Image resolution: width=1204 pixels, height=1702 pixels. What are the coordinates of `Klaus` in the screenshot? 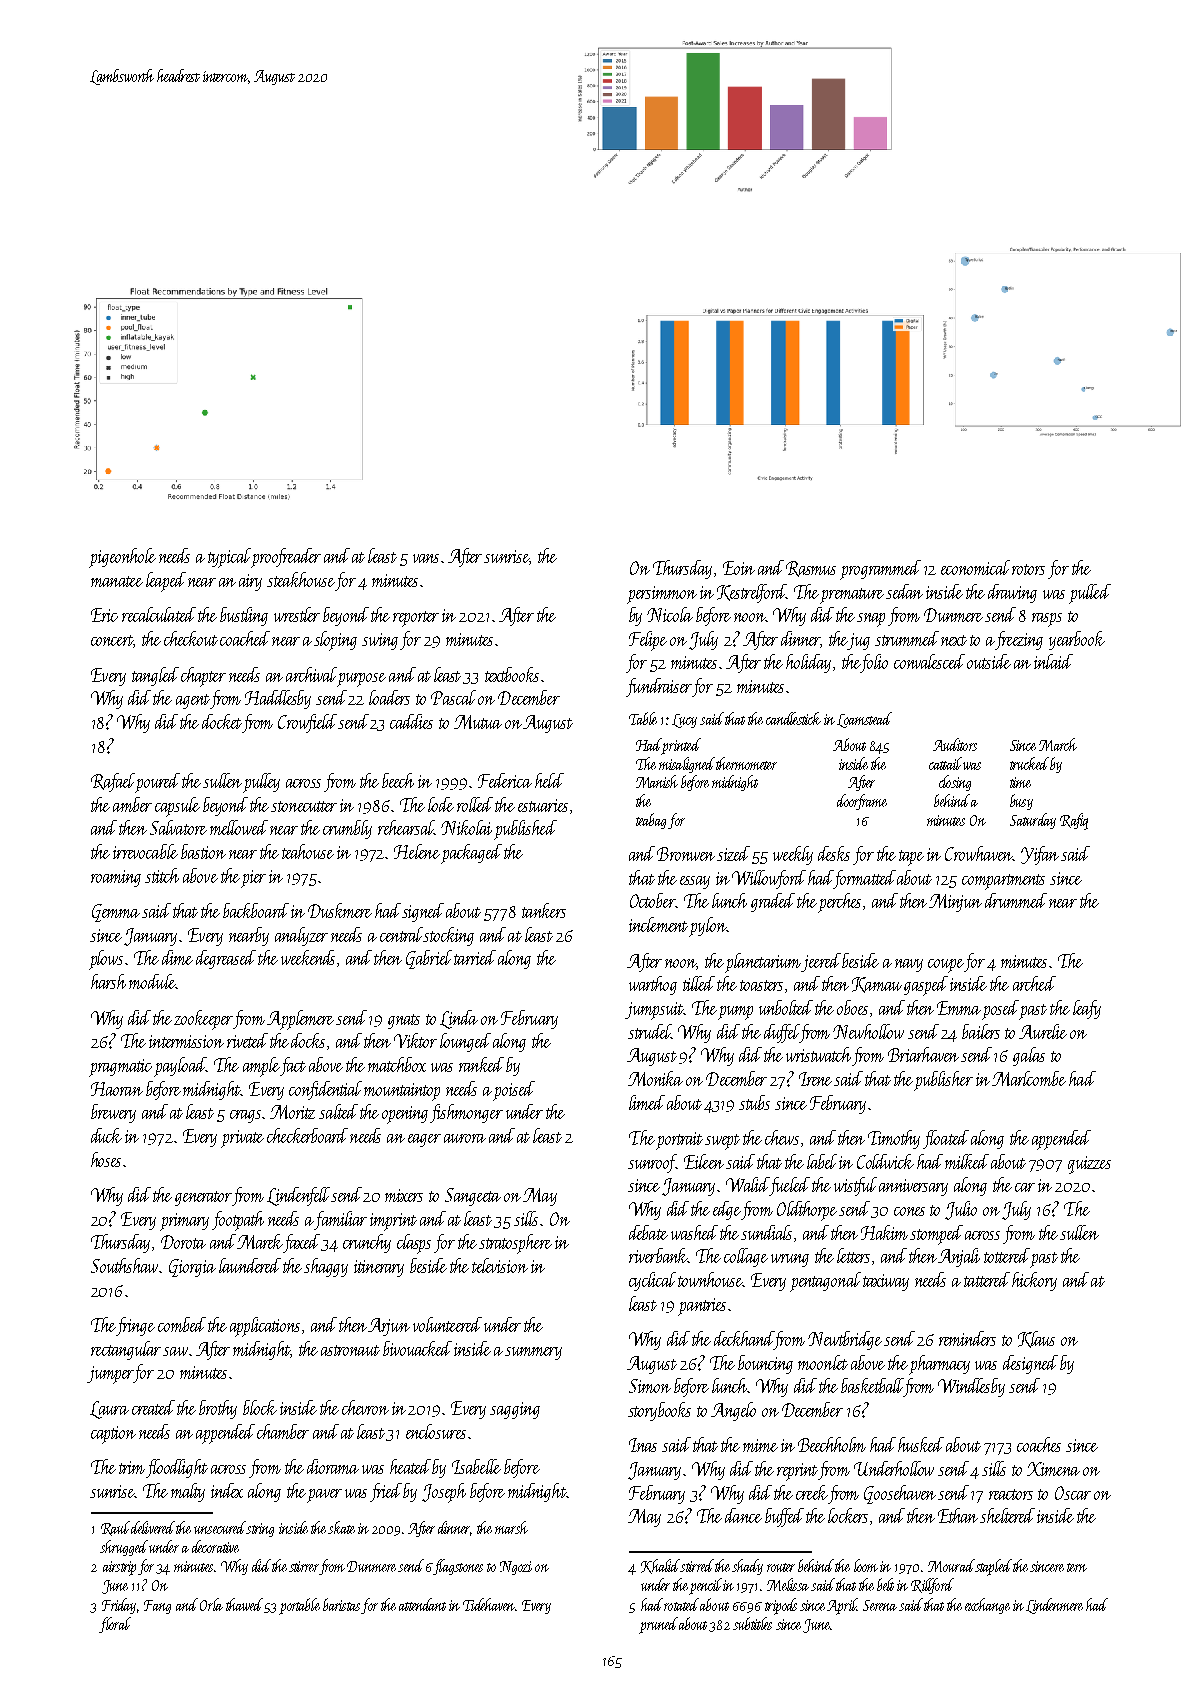 It's located at (1036, 1339).
